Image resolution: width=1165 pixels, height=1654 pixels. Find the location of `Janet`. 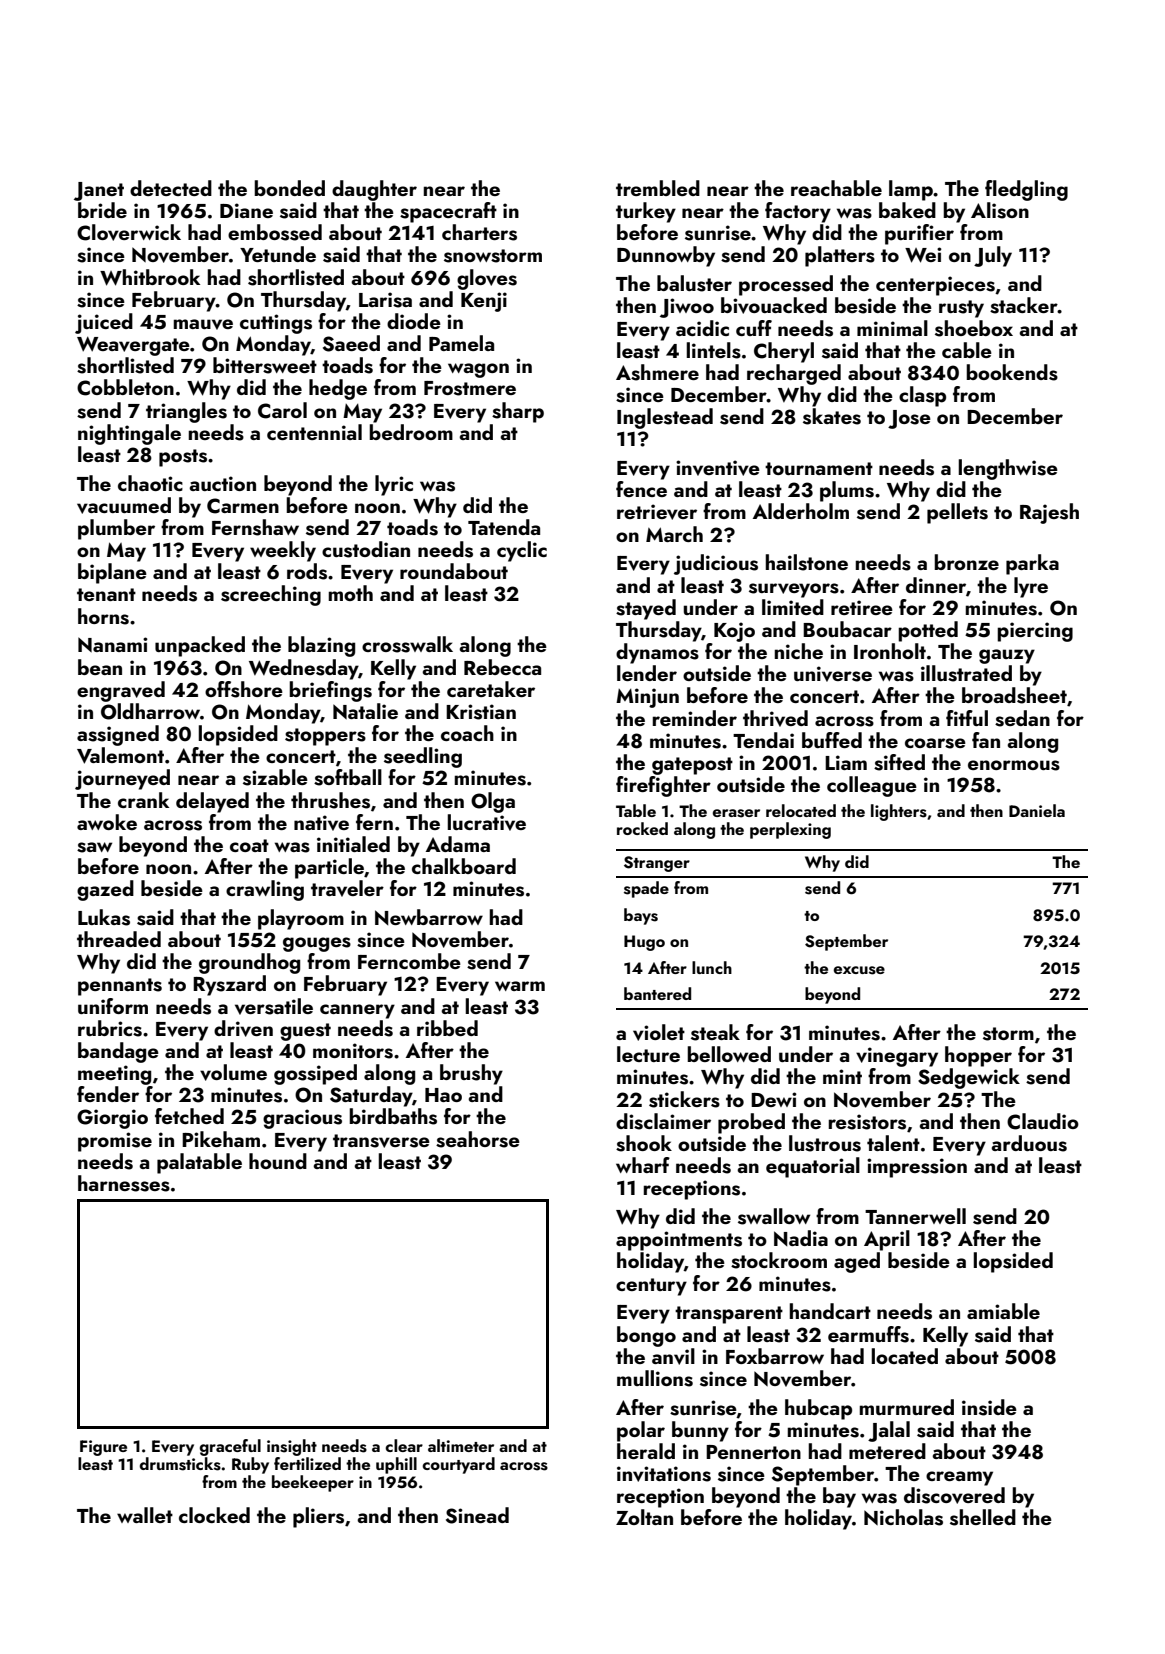

Janet is located at coordinates (99, 191).
